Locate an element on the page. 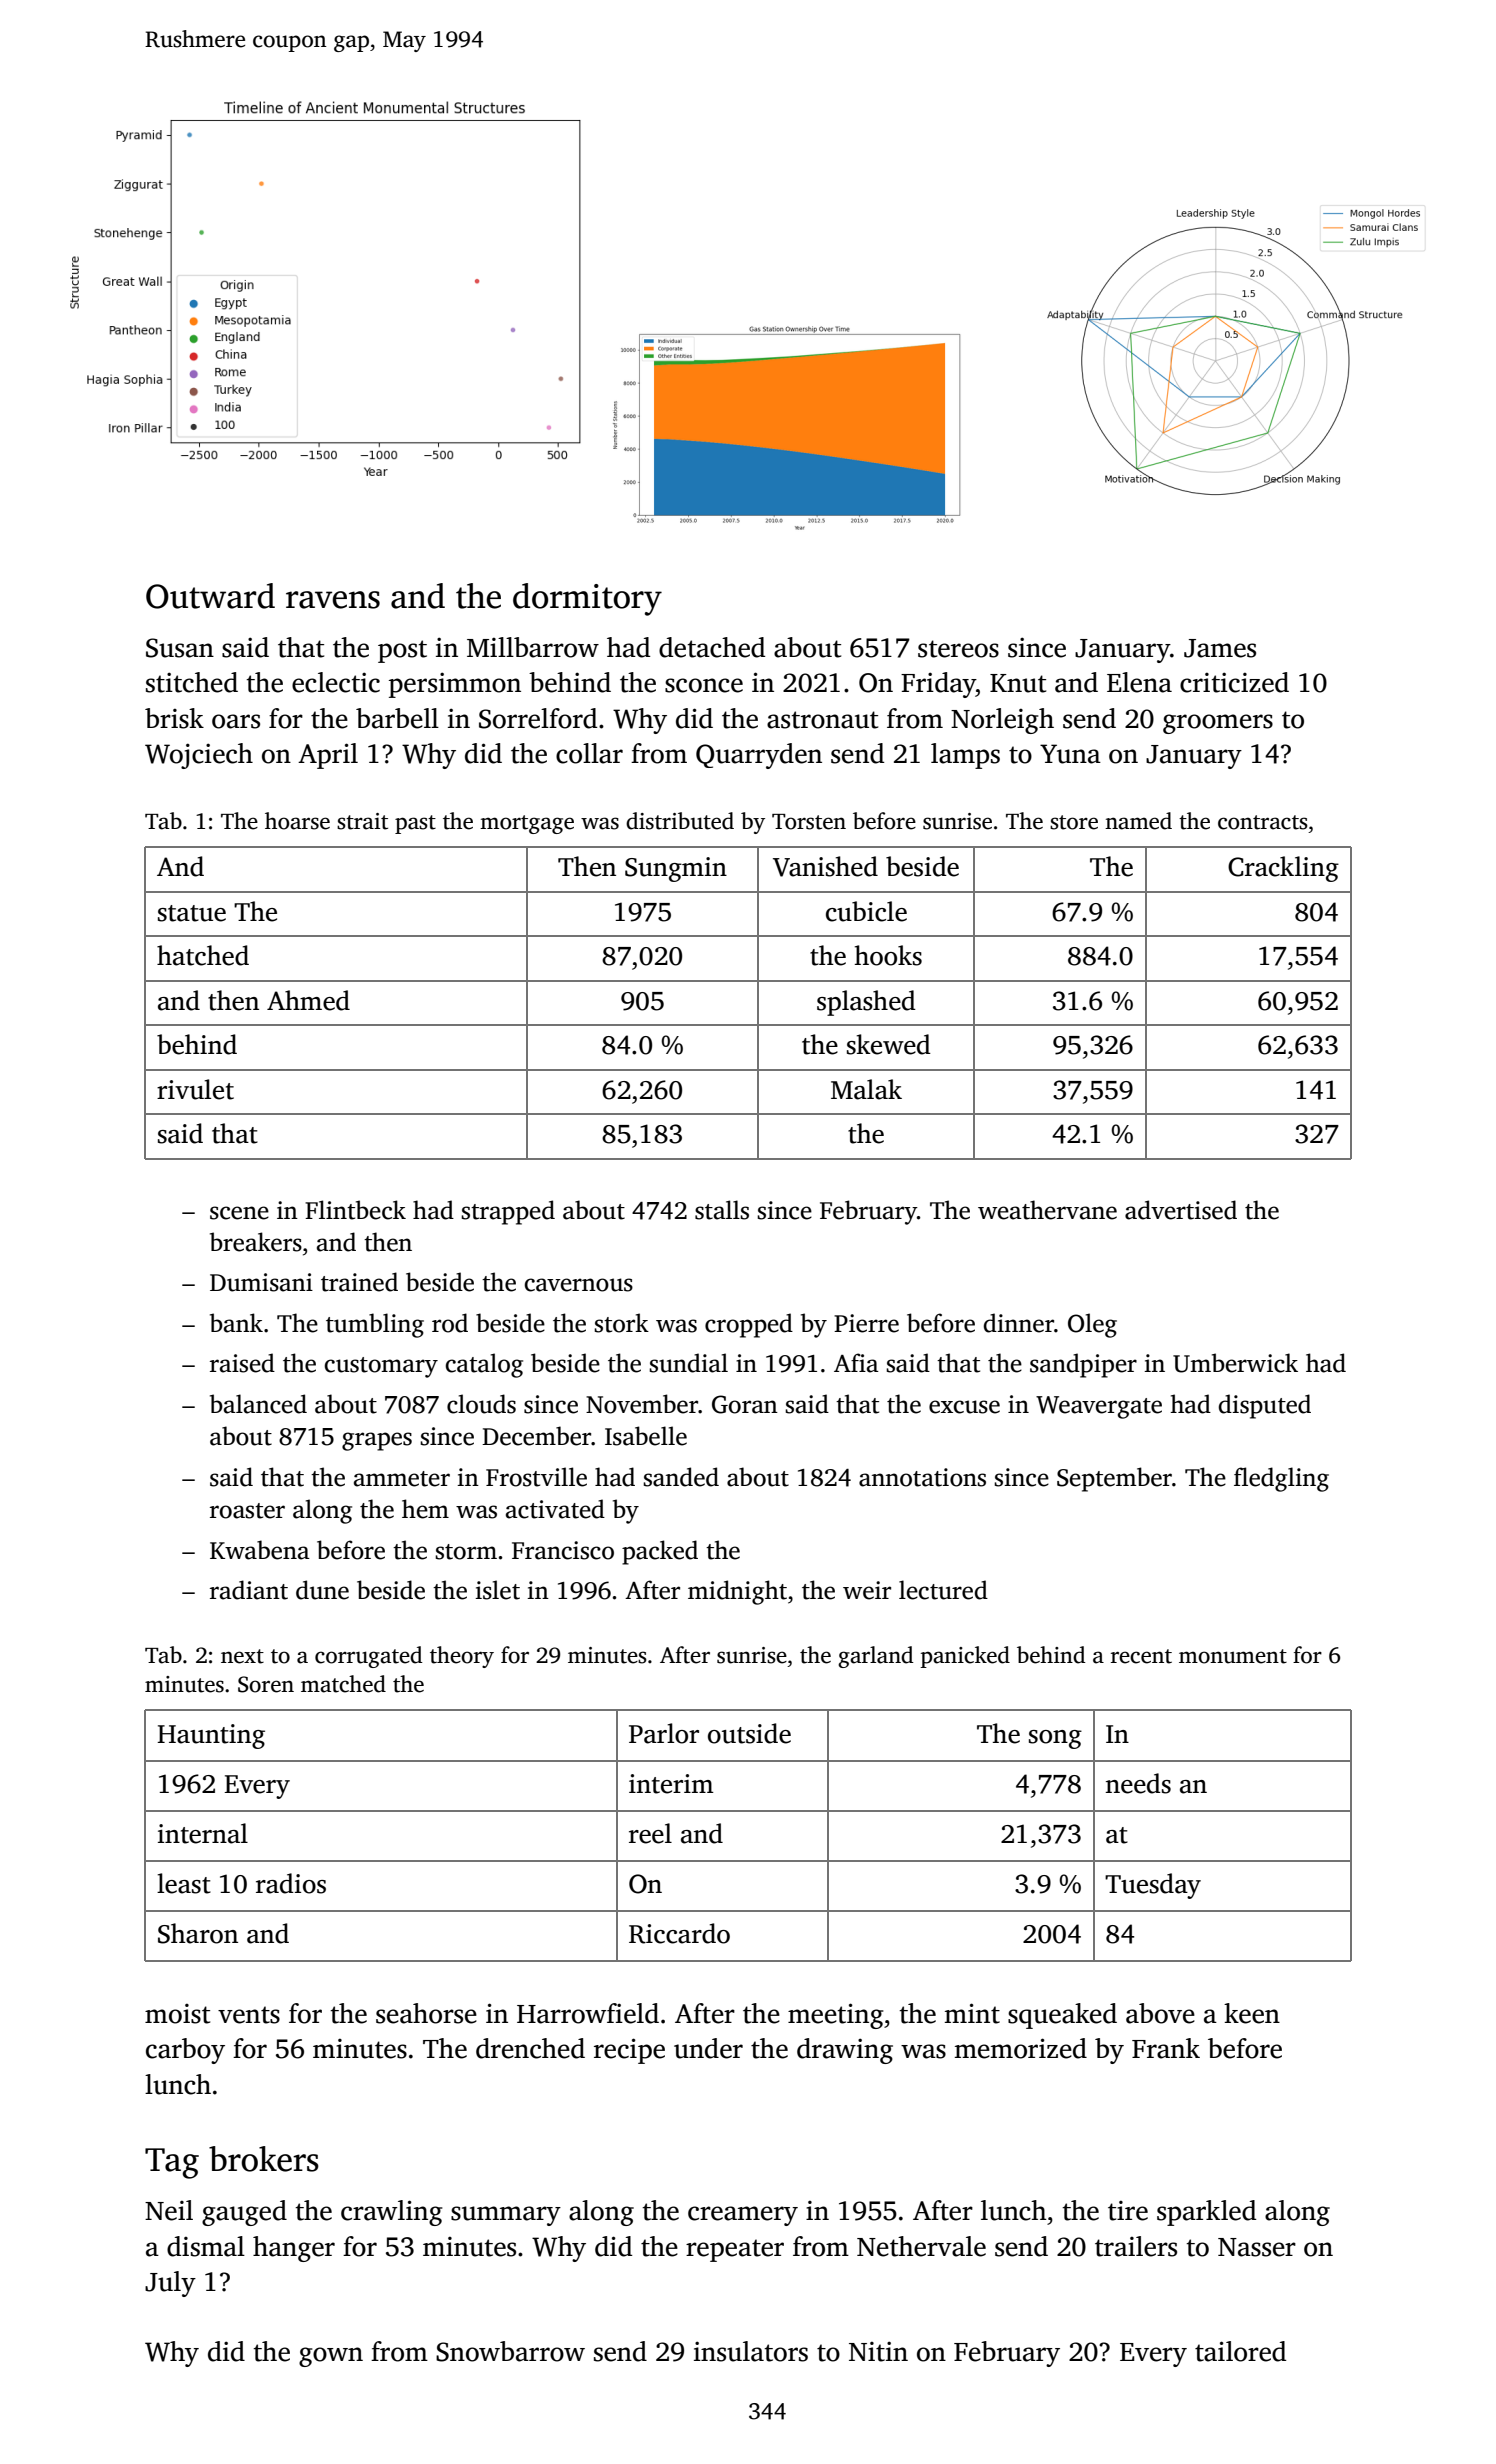  tailored is located at coordinates (1240, 2351).
